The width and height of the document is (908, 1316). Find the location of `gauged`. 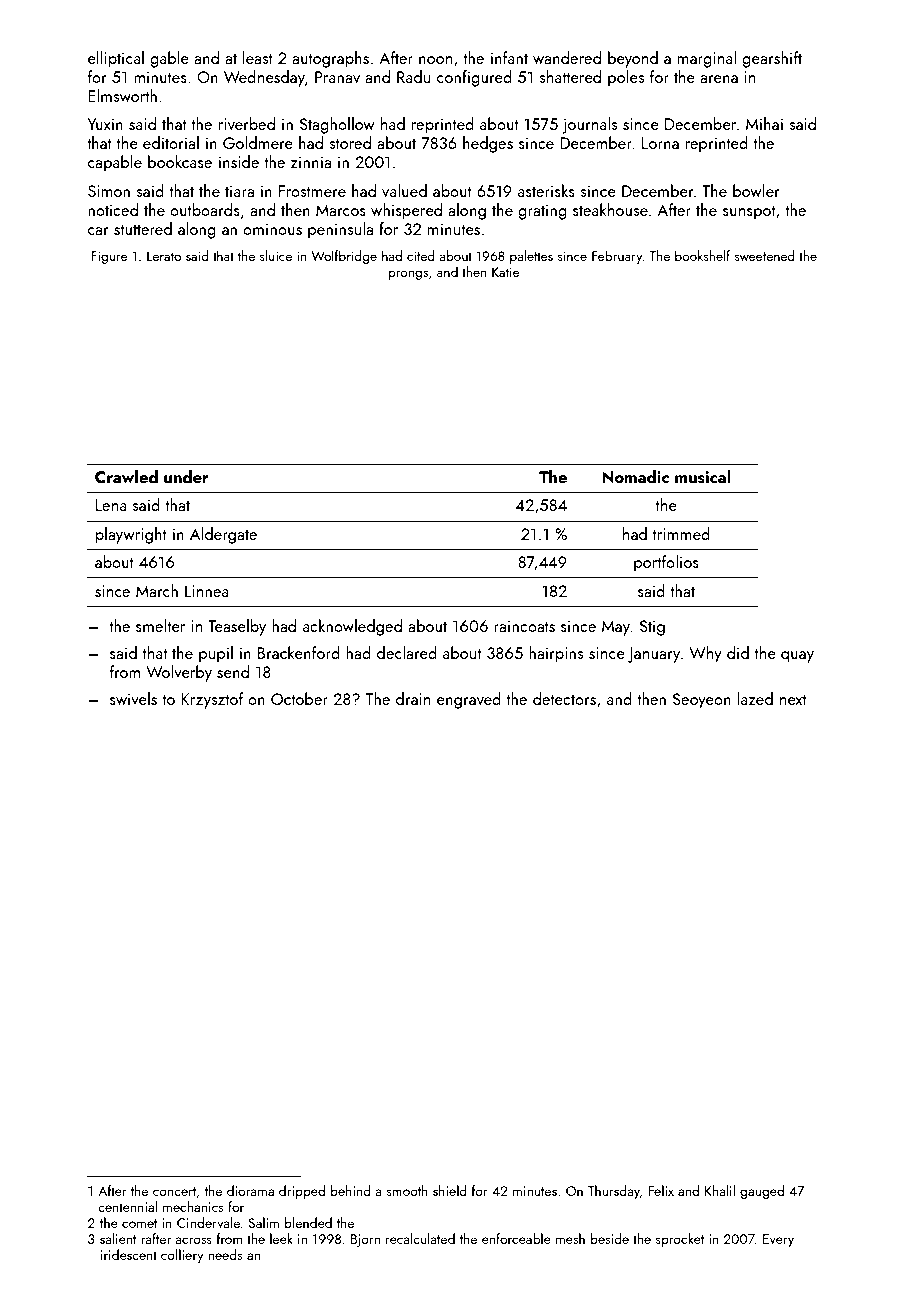

gauged is located at coordinates (762, 1192).
